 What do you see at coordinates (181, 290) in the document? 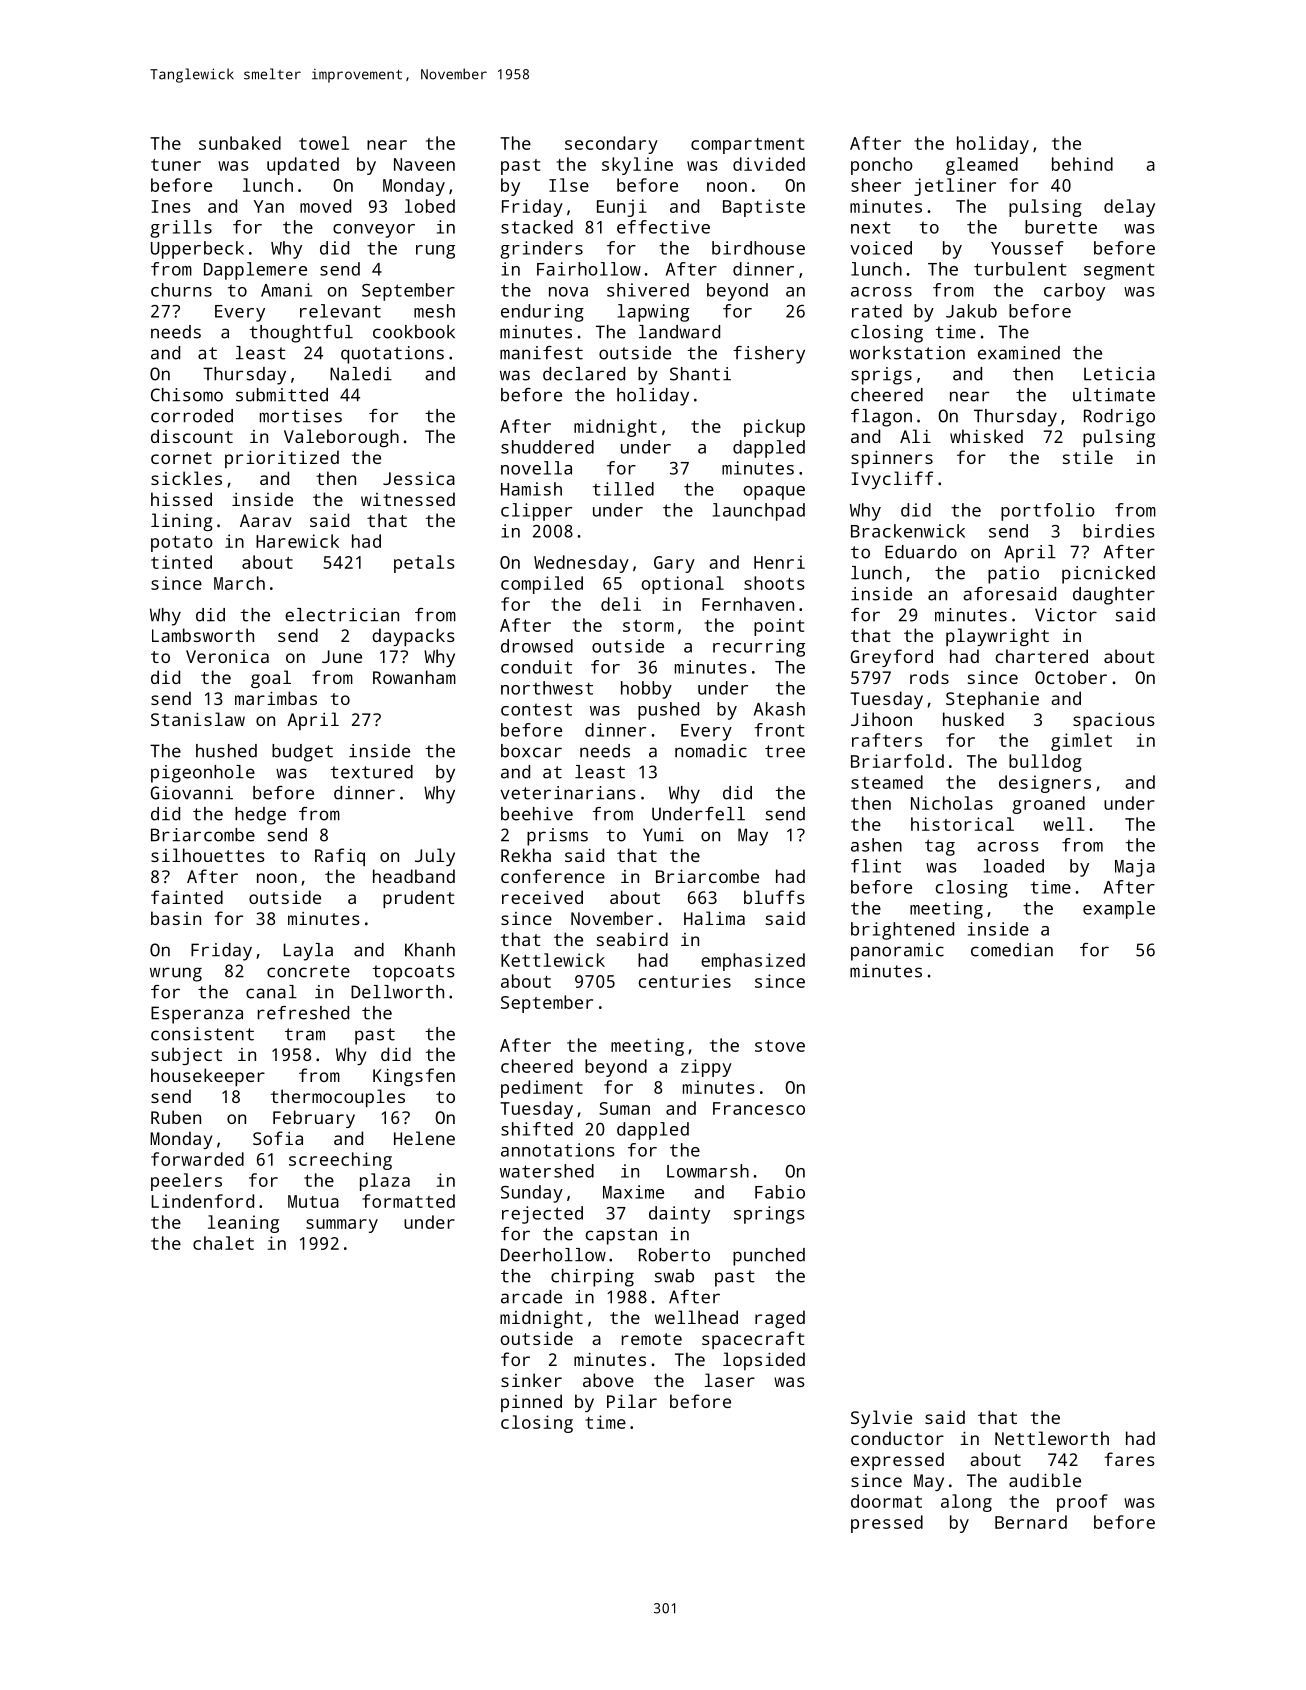
I see `churns` at bounding box center [181, 290].
